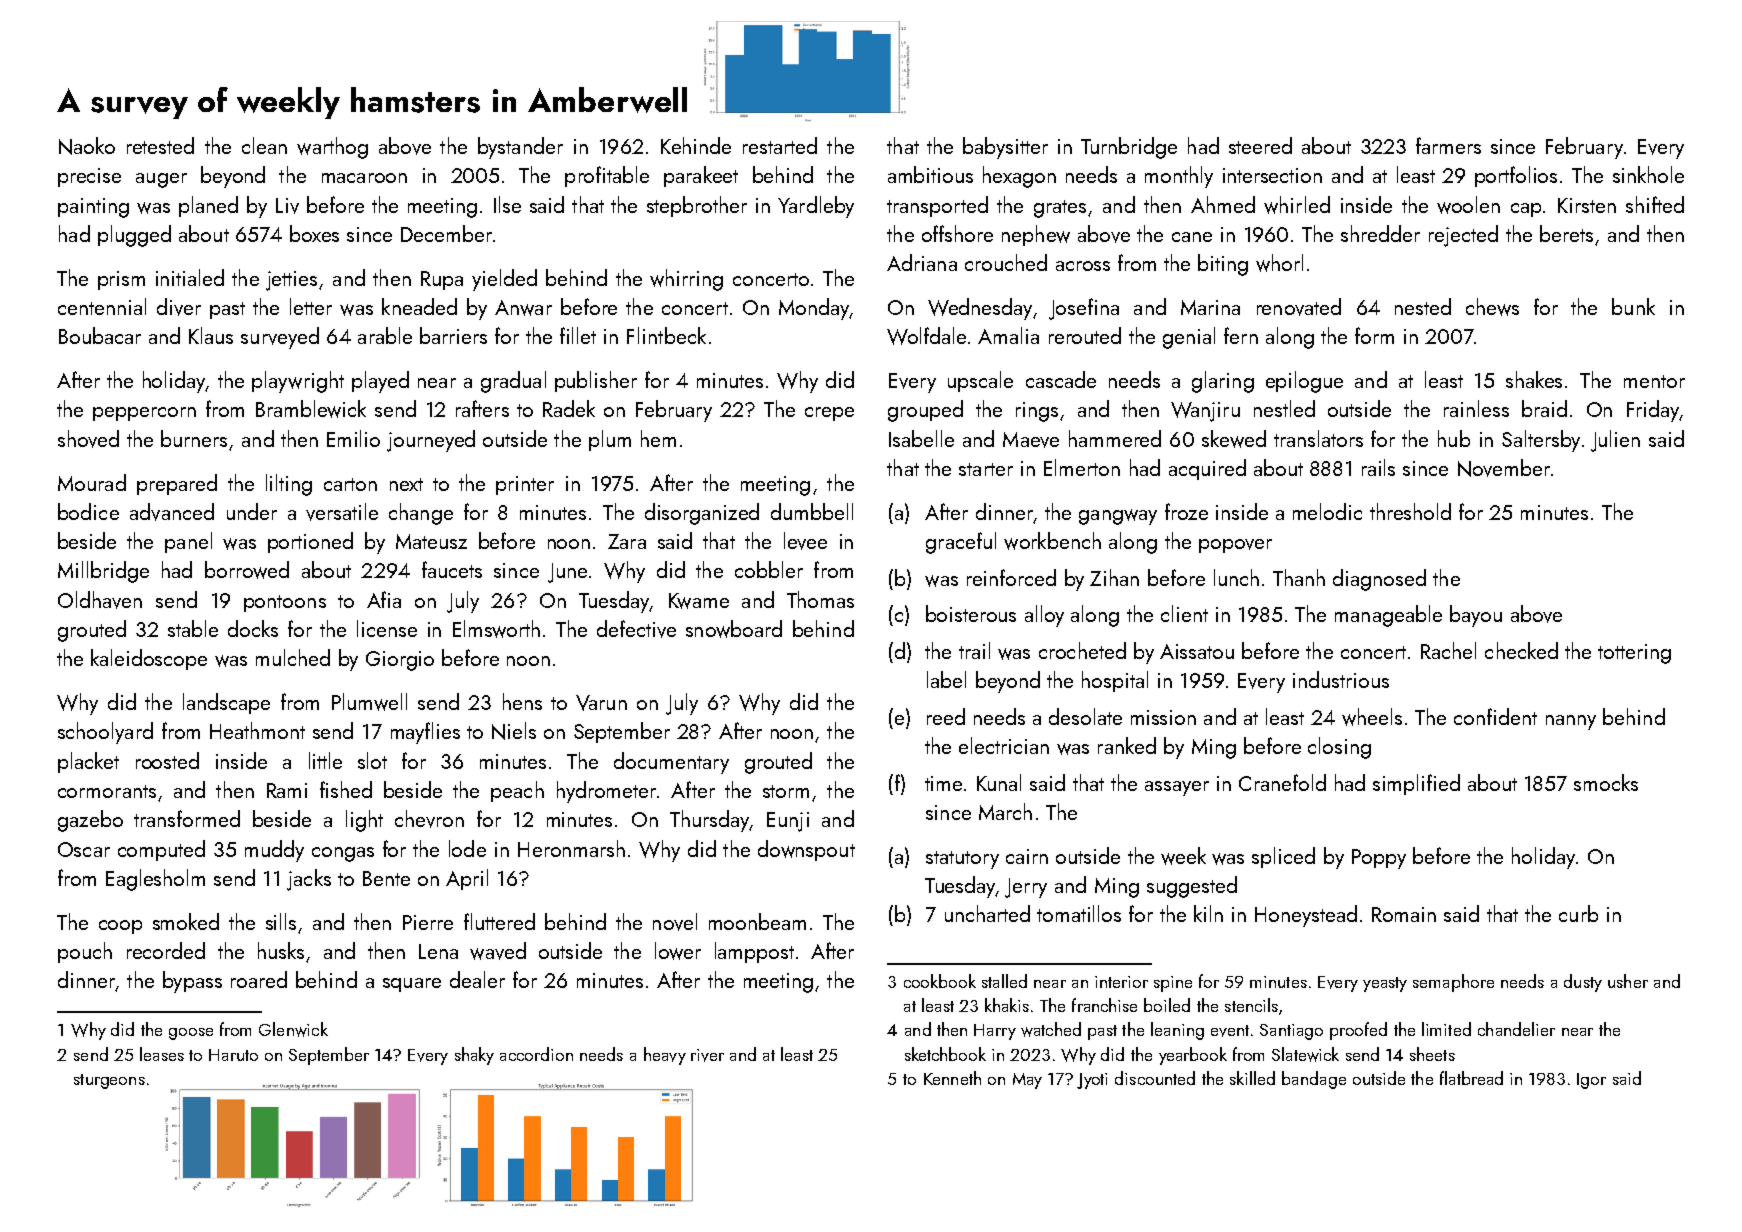 The image size is (1742, 1232). I want to click on Isabelle, so click(921, 438).
